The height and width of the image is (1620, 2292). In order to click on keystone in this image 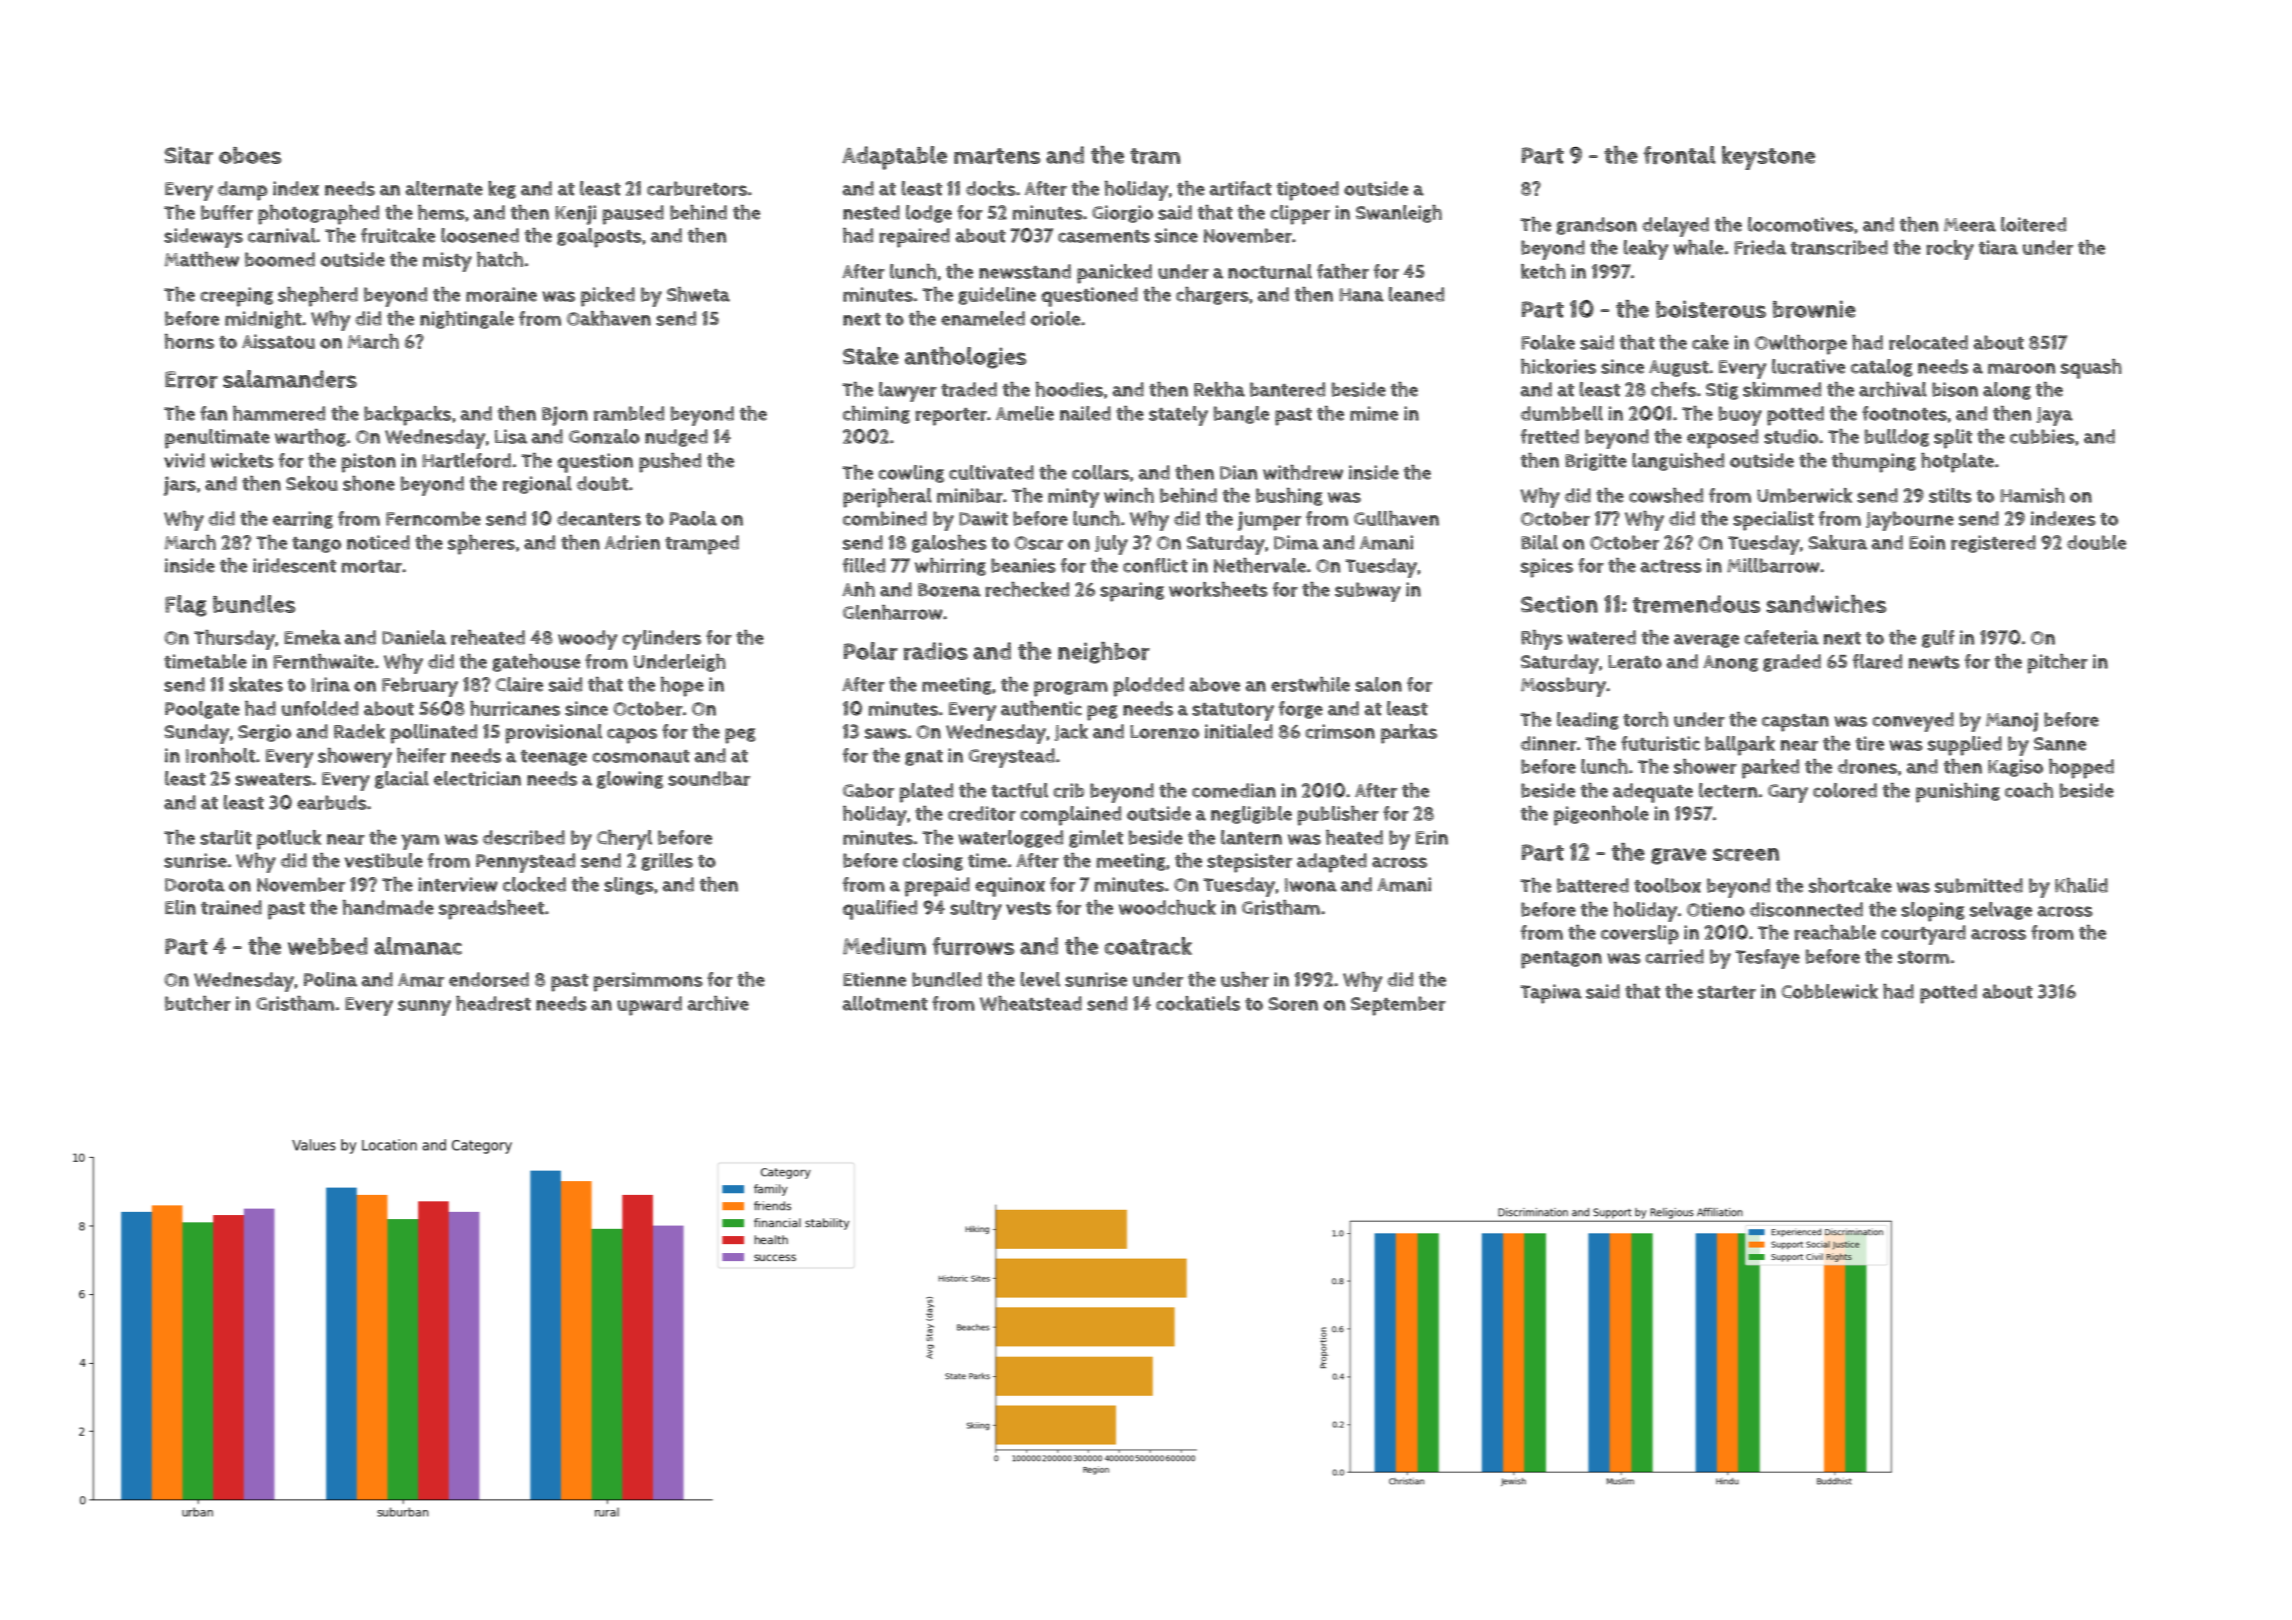, I will do `click(1768, 158)`.
